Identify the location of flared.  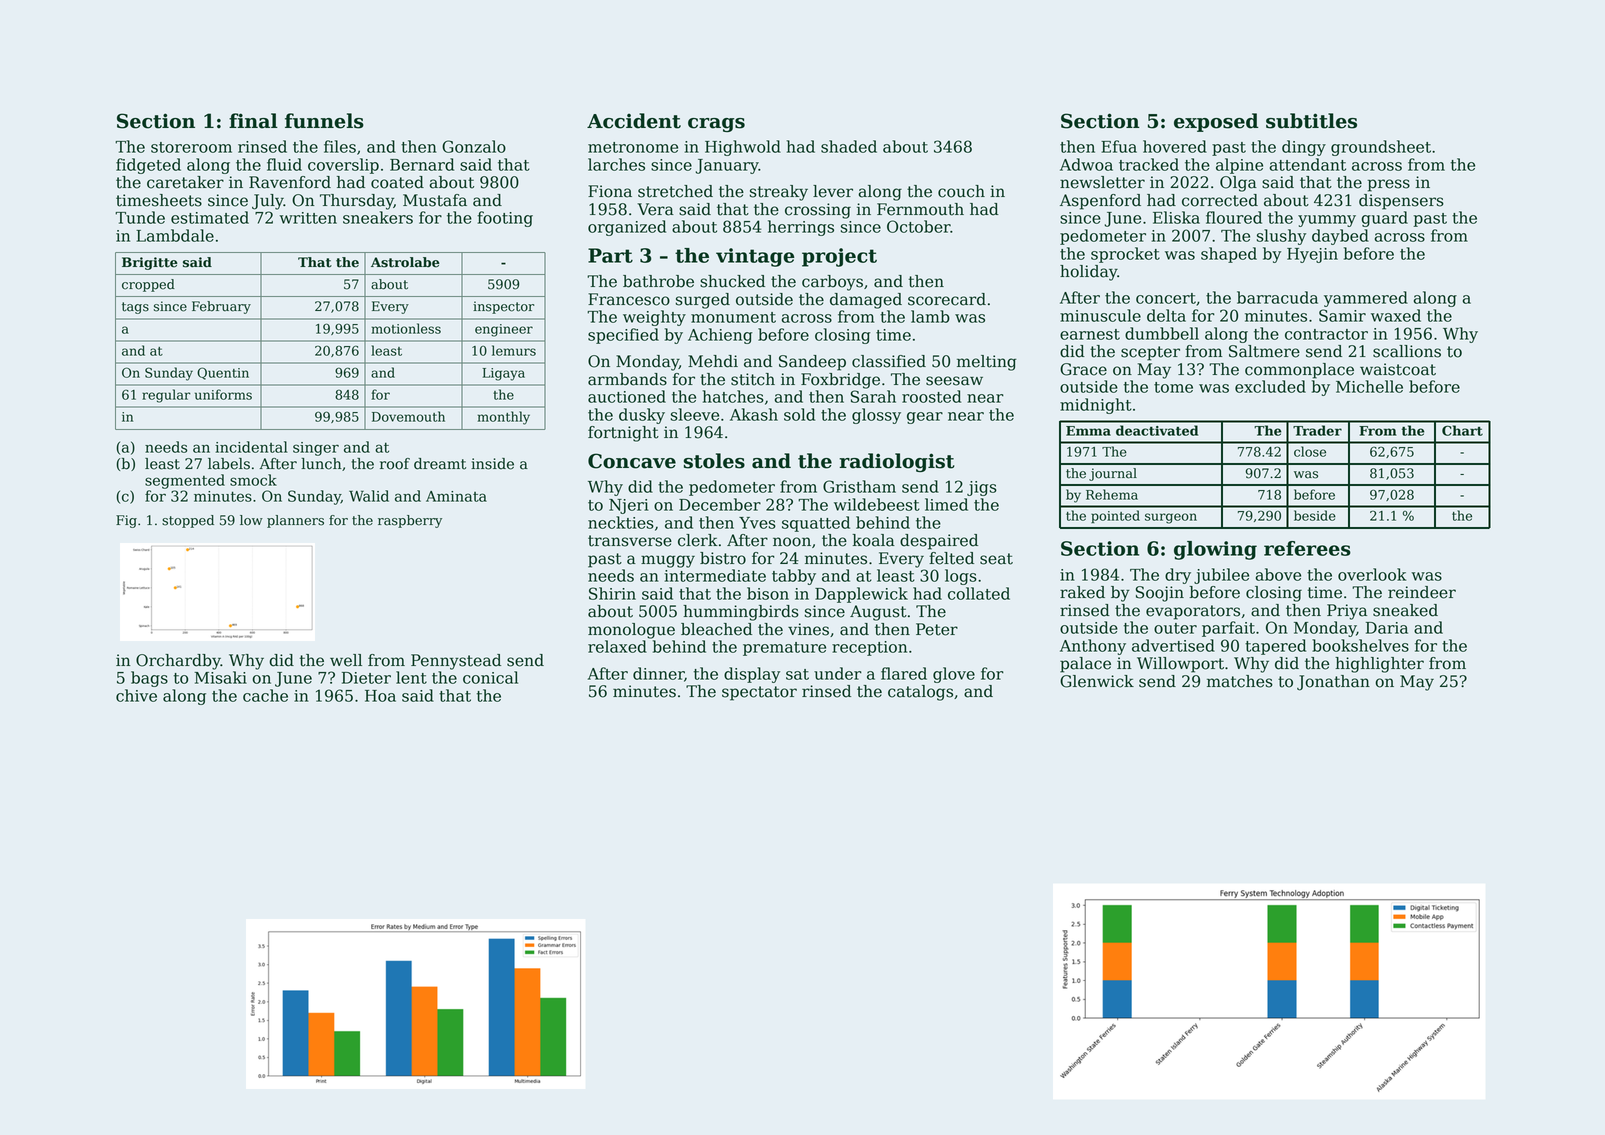
(904, 673).
